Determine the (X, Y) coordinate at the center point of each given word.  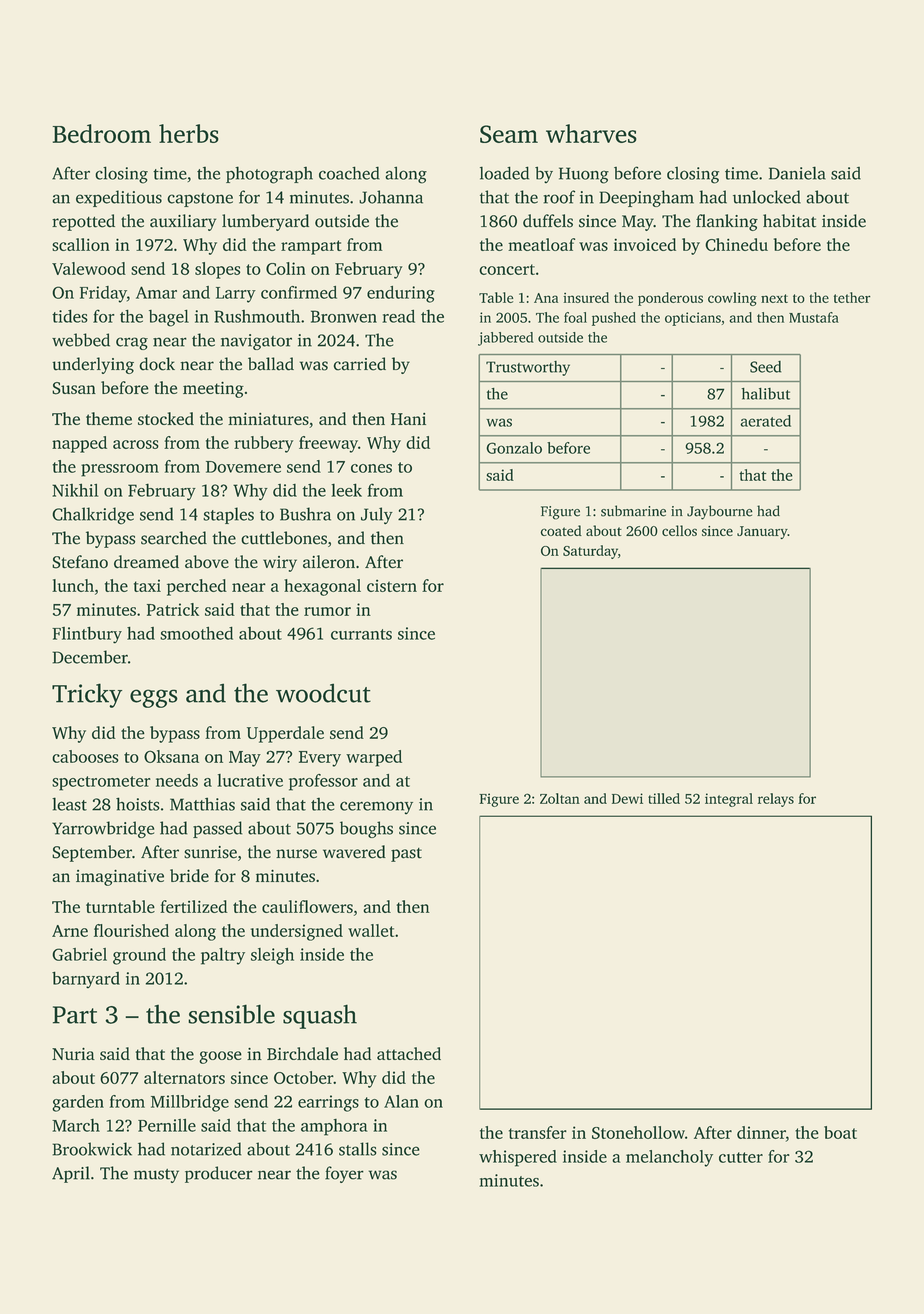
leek (346, 490)
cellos (679, 530)
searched (174, 538)
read (398, 316)
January (762, 532)
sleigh (272, 956)
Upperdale (285, 734)
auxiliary (183, 222)
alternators (184, 1077)
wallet (371, 930)
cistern (392, 585)
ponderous (670, 299)
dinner (761, 1132)
